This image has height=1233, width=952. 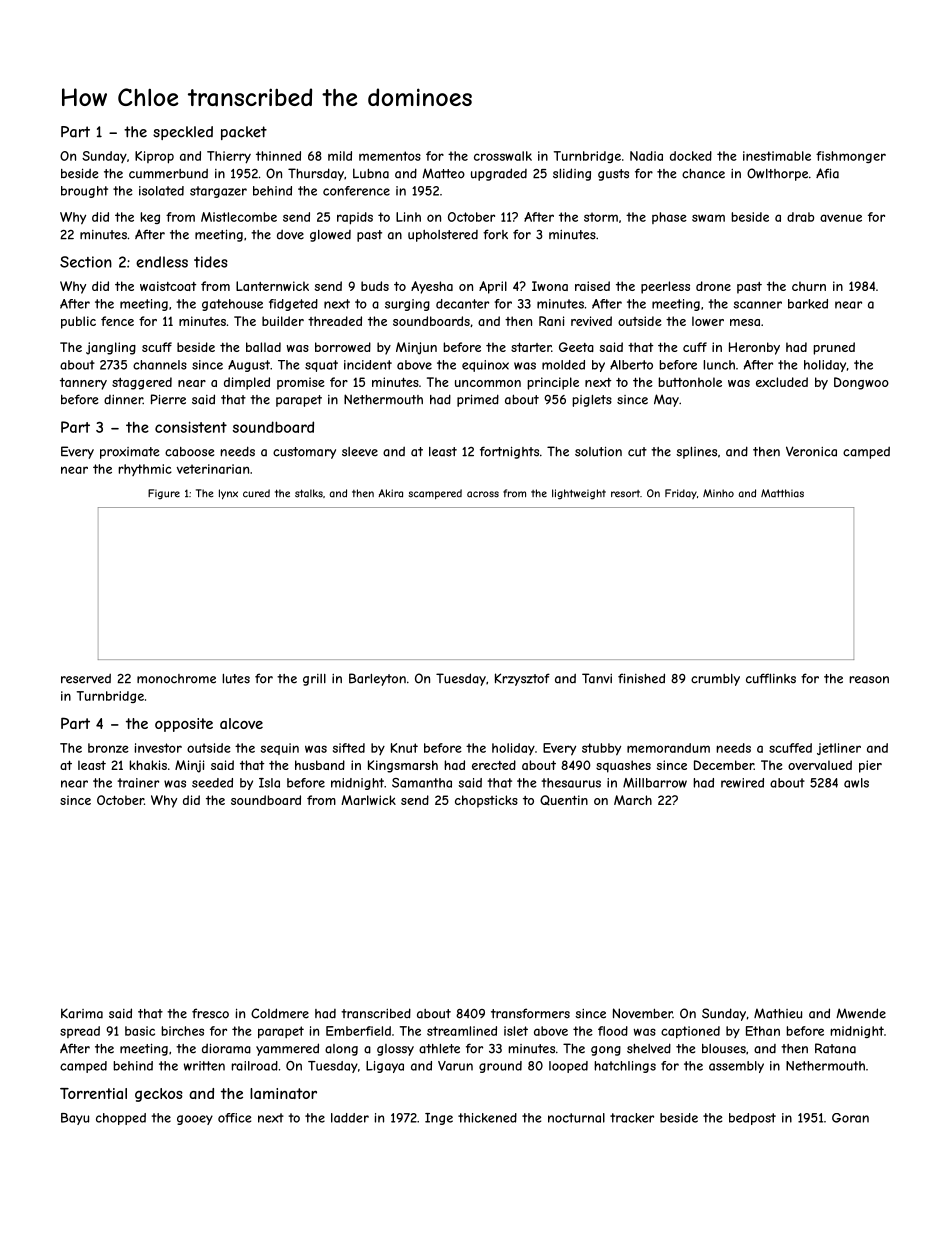 What do you see at coordinates (390, 156) in the image?
I see `mementos` at bounding box center [390, 156].
